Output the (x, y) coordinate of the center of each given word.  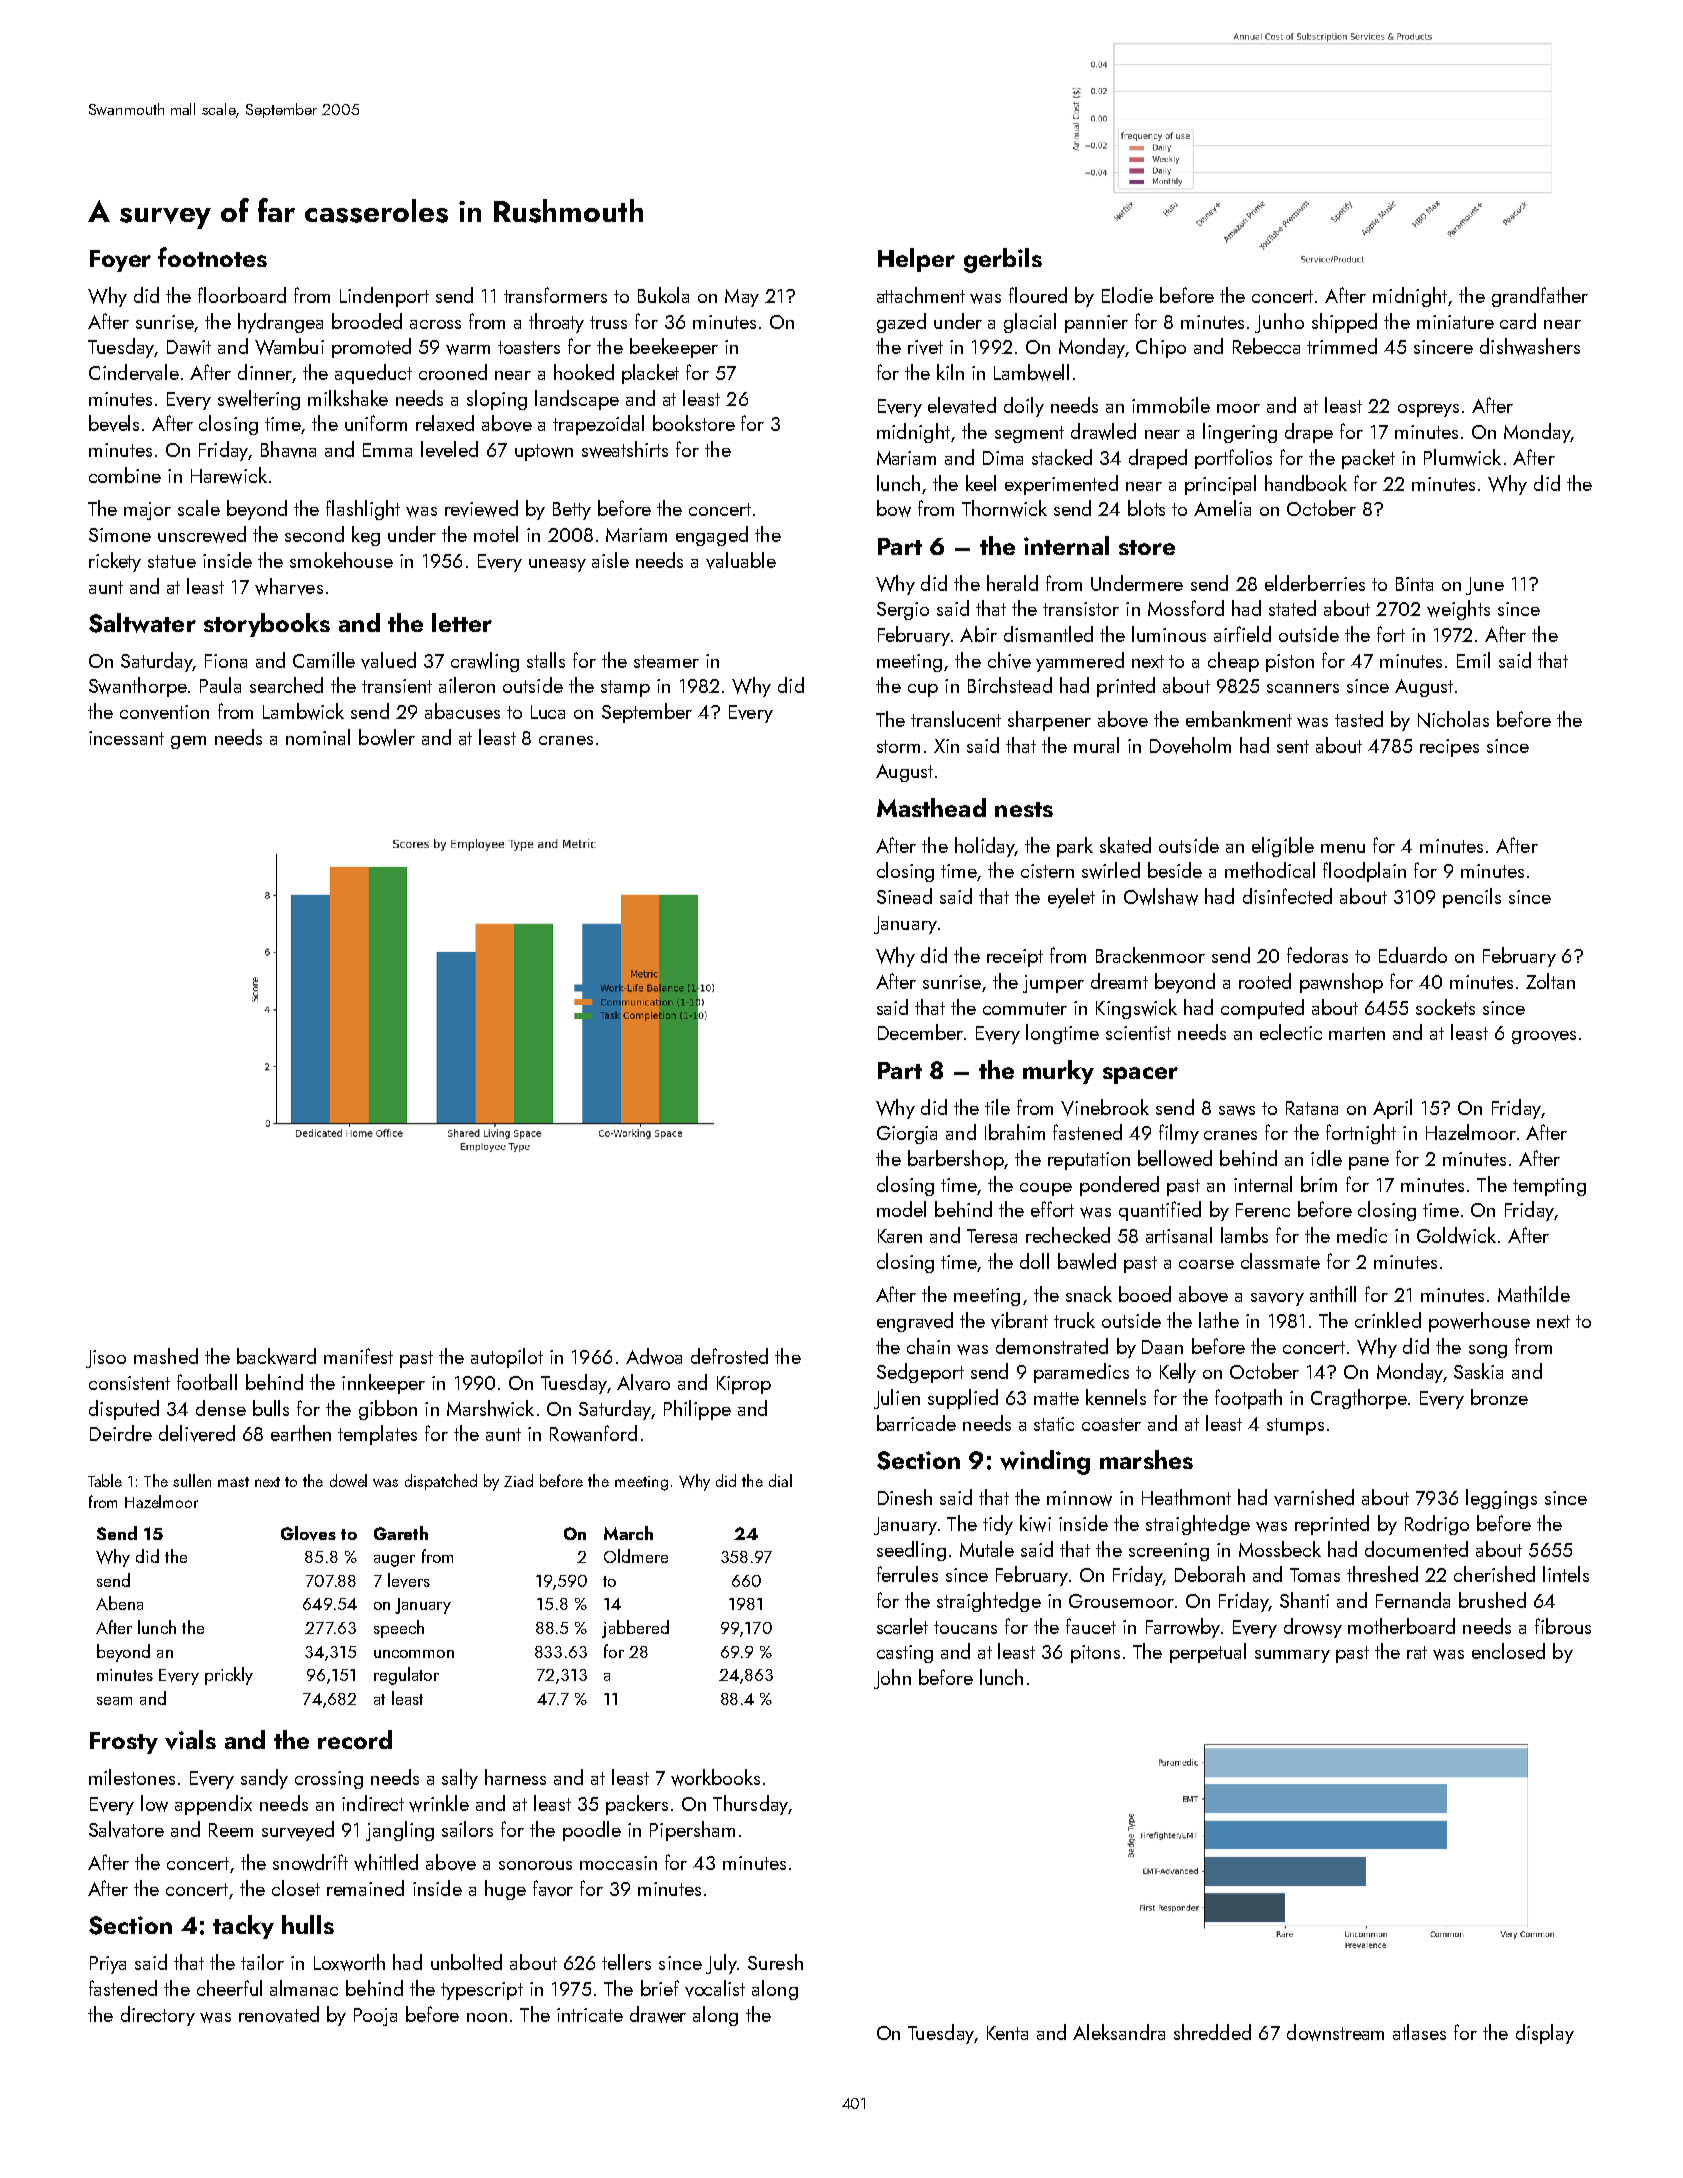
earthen (301, 1433)
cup (923, 690)
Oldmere (636, 1556)
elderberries (1315, 583)
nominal (318, 737)
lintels (1566, 1574)
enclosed (1508, 1651)
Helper (916, 260)
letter (462, 622)
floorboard (242, 295)
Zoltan (1550, 981)
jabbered (635, 1629)
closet (296, 1888)
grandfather (1540, 297)
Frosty (124, 1743)
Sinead (904, 896)
